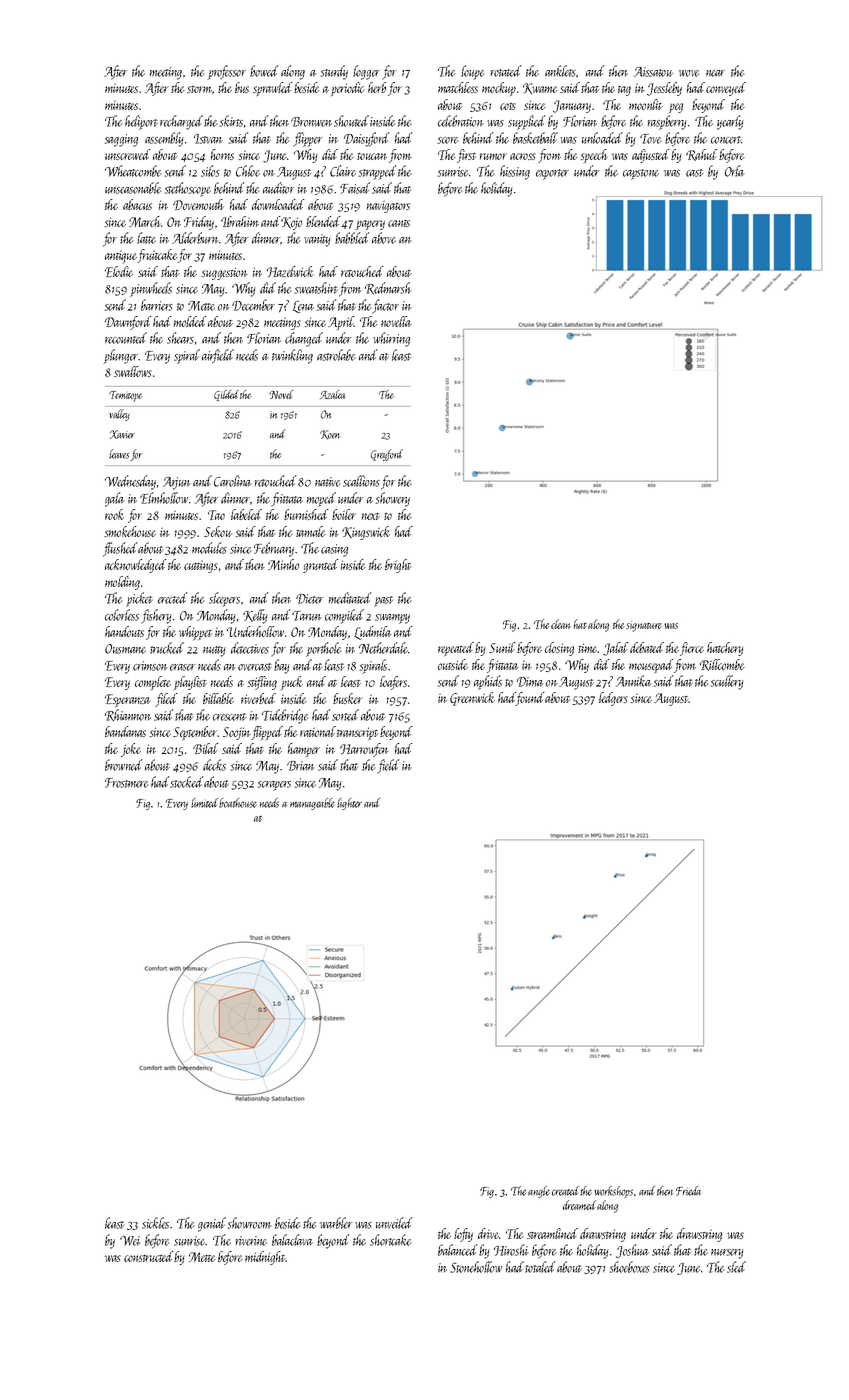 The width and height of the page is (849, 1400). Describe the element at coordinates (735, 171) in the page. I see `Orla` at that location.
